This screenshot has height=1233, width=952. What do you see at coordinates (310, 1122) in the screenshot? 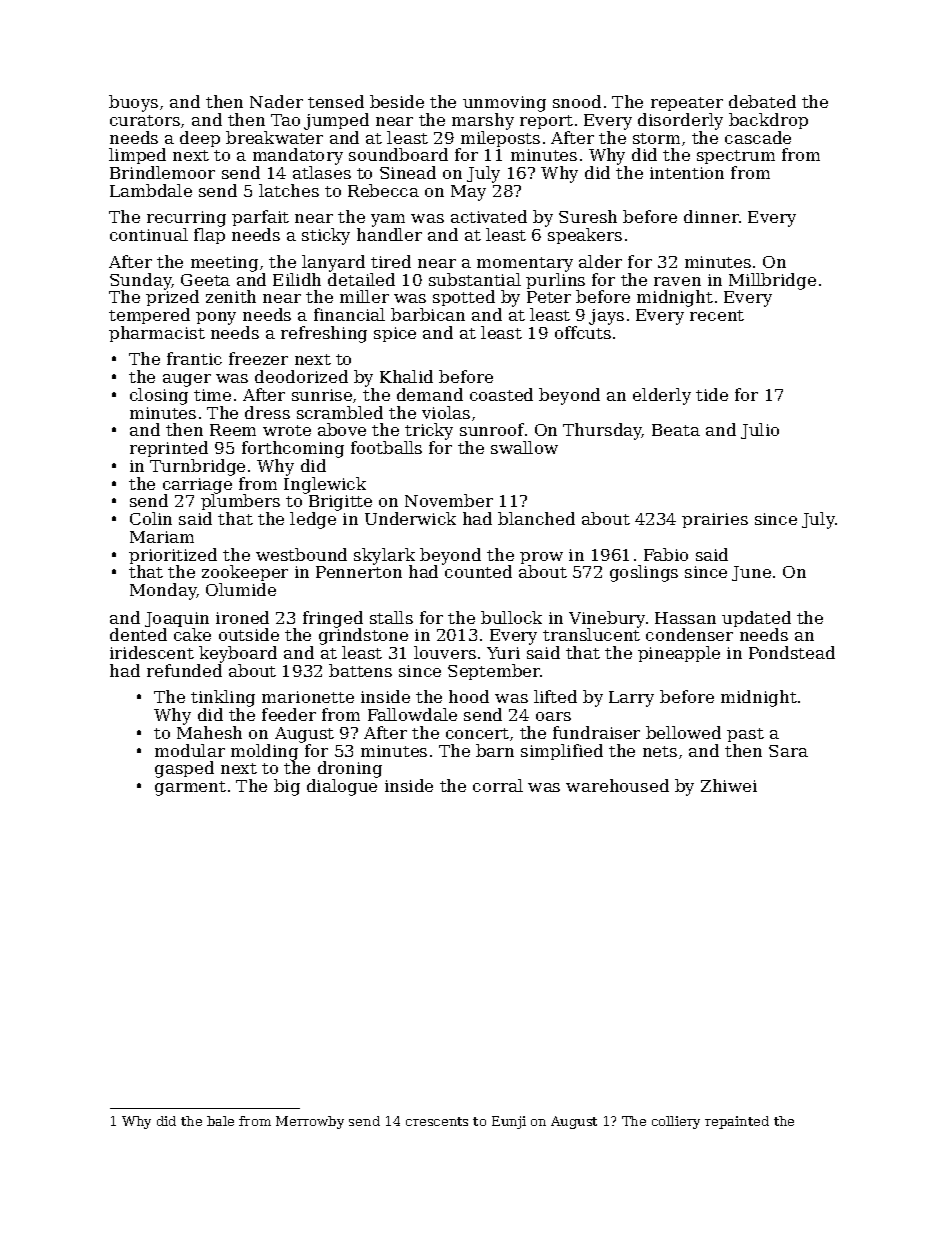
I see `Merrowby` at bounding box center [310, 1122].
